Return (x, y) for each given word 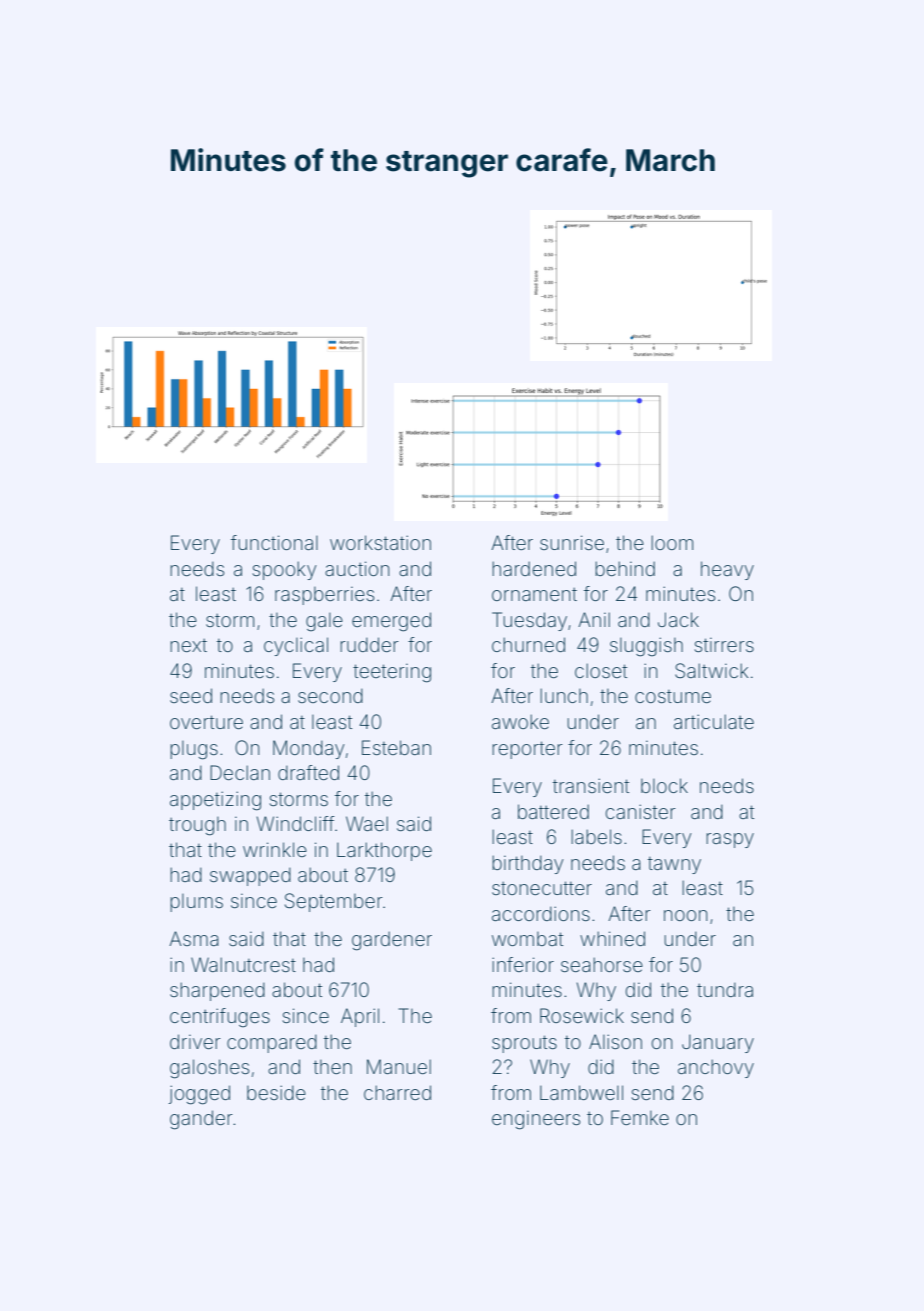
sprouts (524, 1044)
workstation (380, 542)
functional (274, 542)
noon (686, 915)
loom (672, 542)
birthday (528, 864)
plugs (194, 750)
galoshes (209, 1069)
